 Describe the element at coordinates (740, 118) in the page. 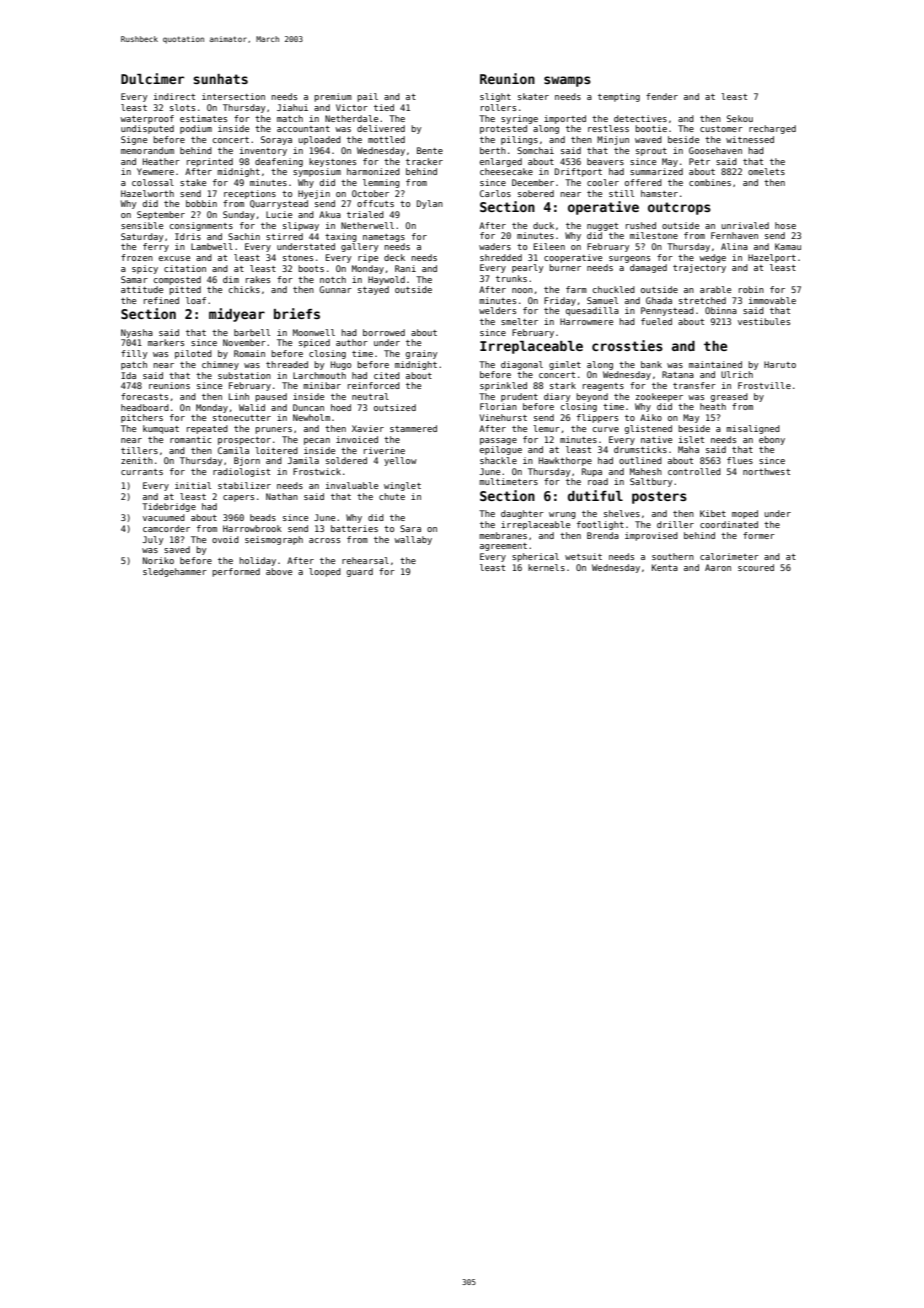

I see `Sekou` at that location.
